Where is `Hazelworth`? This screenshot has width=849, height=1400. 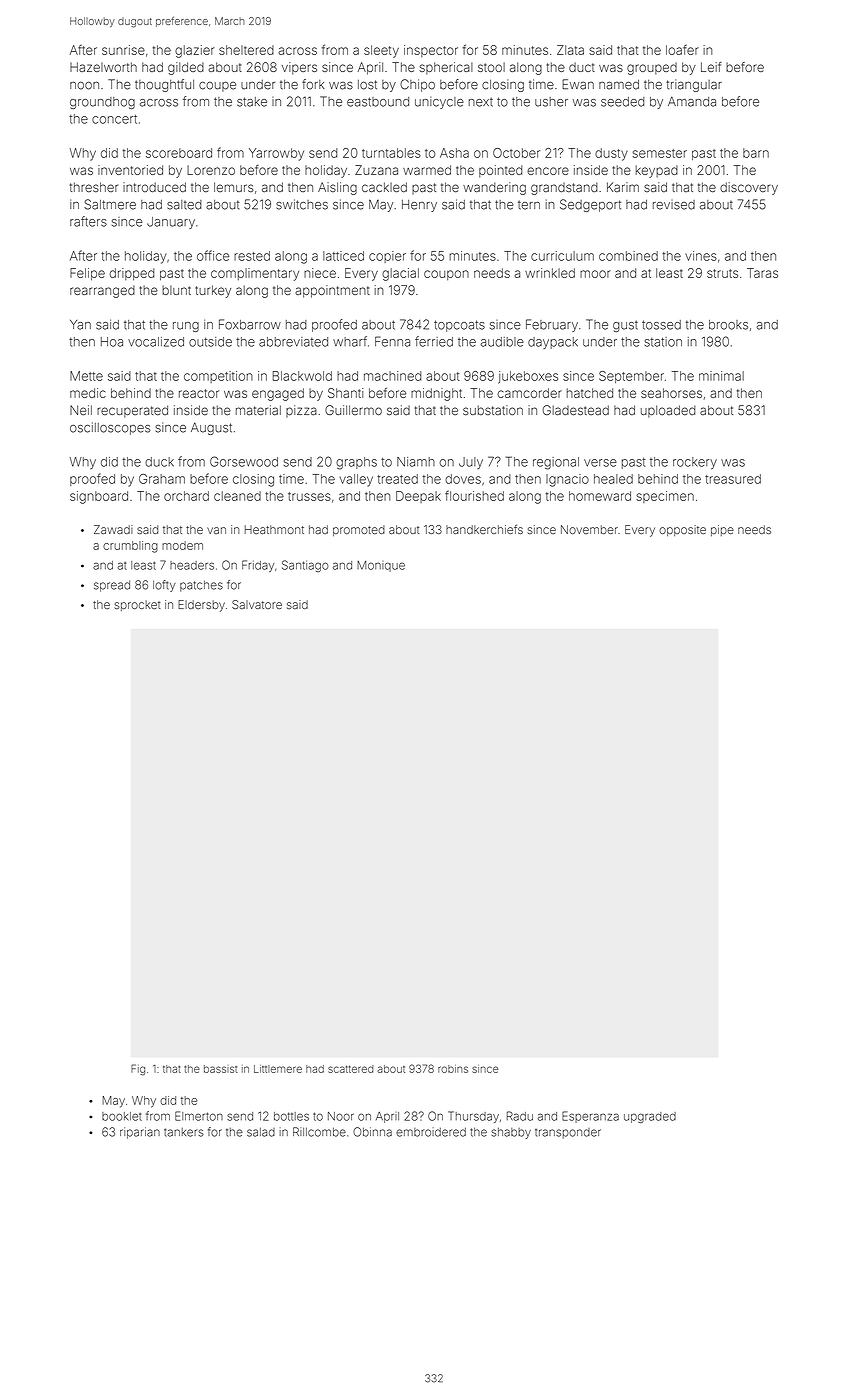
Hazelworth is located at coordinates (103, 67).
